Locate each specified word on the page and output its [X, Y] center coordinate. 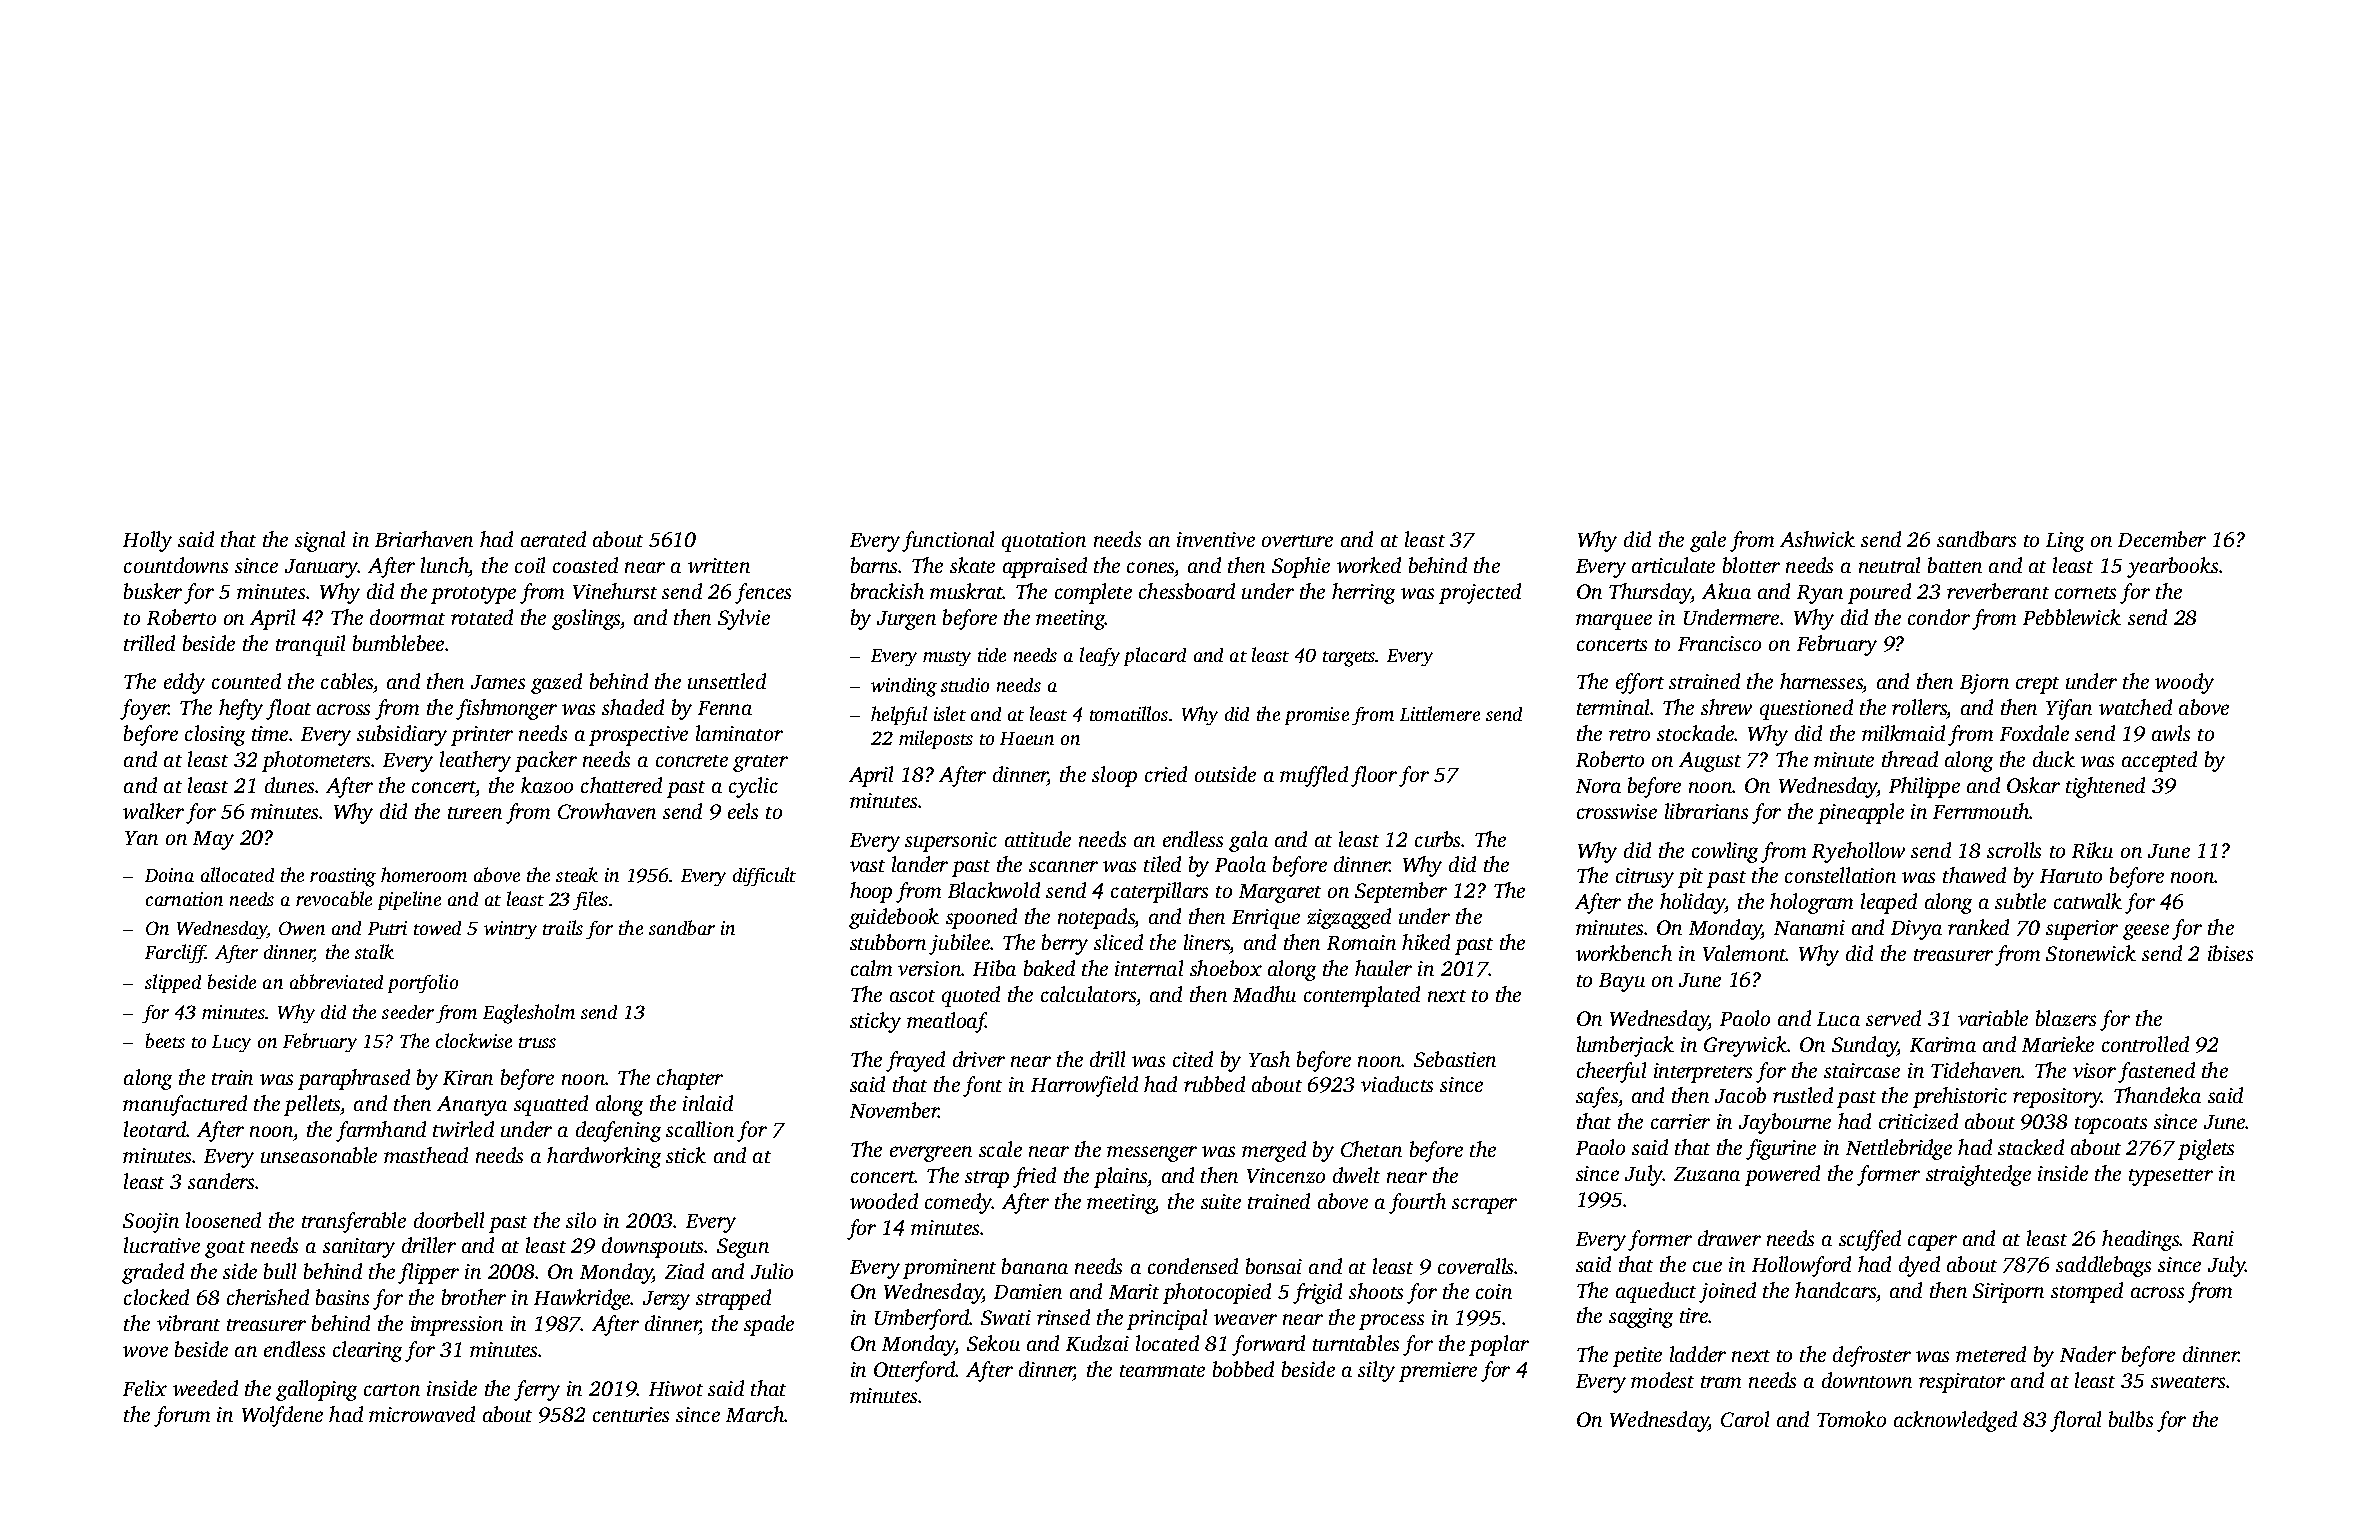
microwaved [422, 1414]
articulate [1673, 565]
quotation [1044, 542]
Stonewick [2091, 953]
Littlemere [1440, 713]
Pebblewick [2072, 617]
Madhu [1264, 994]
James [498, 682]
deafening [618, 1131]
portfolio [423, 983]
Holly [147, 541]
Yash [1269, 1059]
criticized [1918, 1121]
